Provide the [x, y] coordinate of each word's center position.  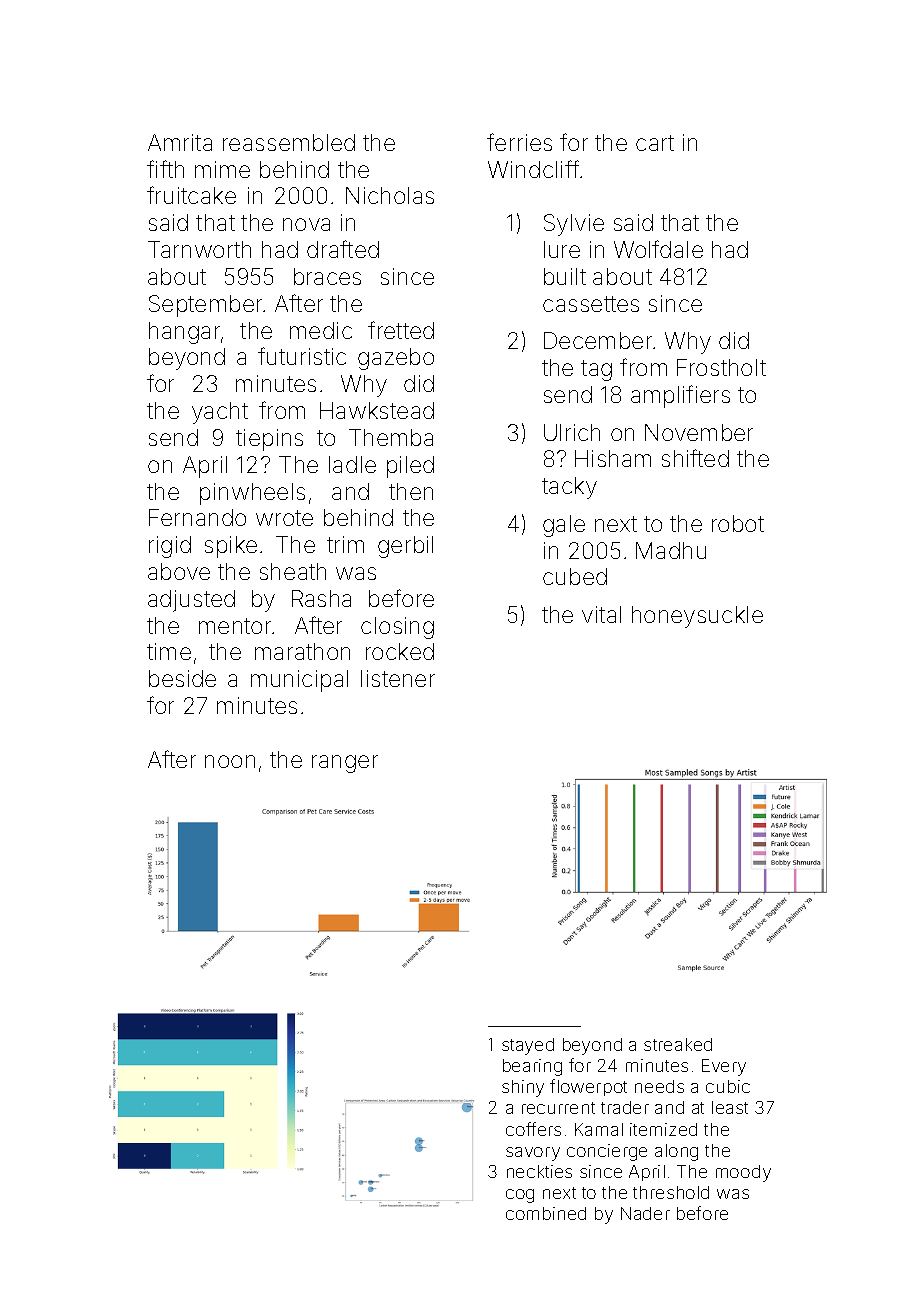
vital [601, 614]
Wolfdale [658, 249]
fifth [165, 169]
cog [520, 1196]
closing [397, 628]
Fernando [197, 517]
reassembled [289, 142]
